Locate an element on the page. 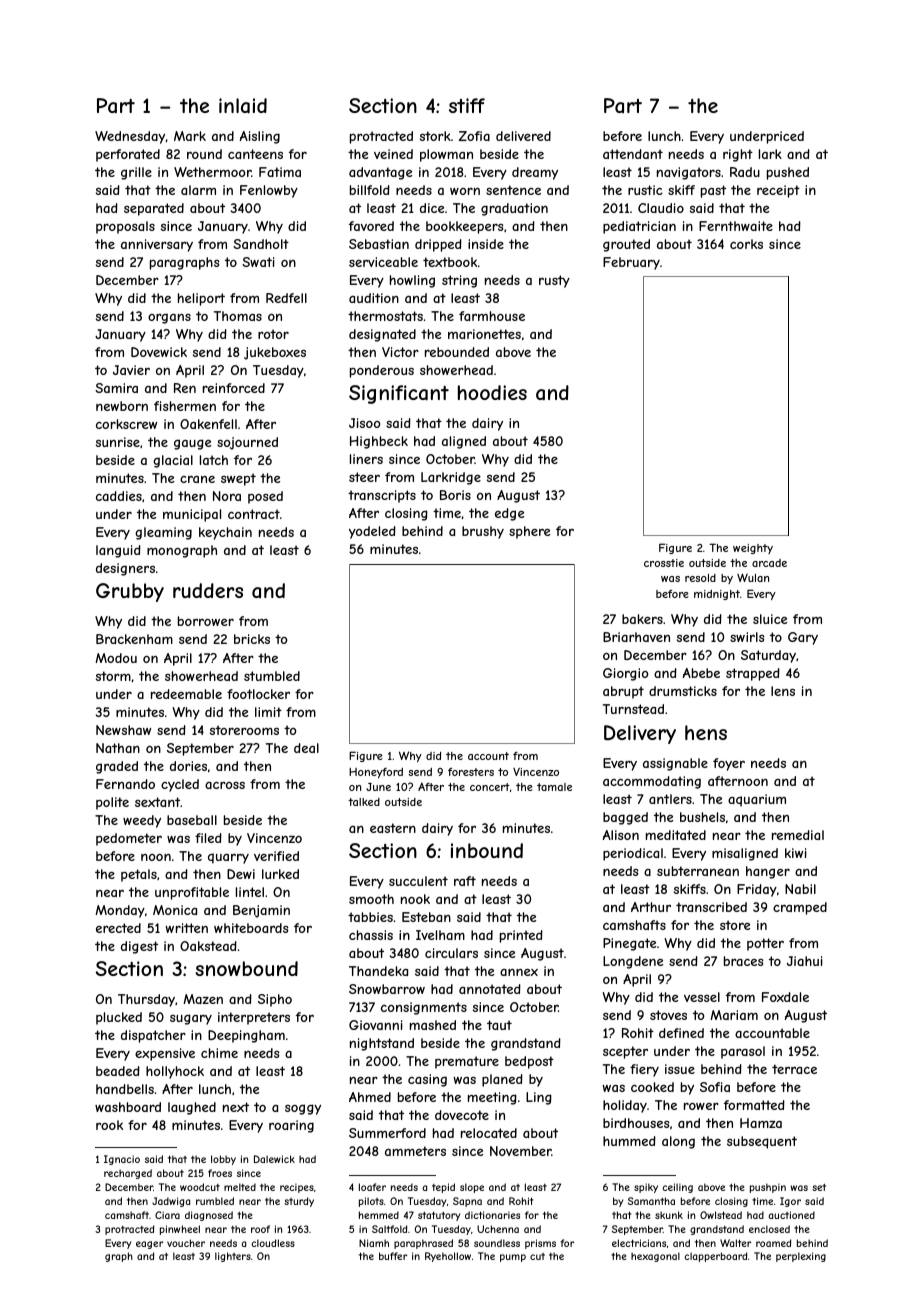 This image has height=1308, width=924. caddies is located at coordinates (119, 496).
